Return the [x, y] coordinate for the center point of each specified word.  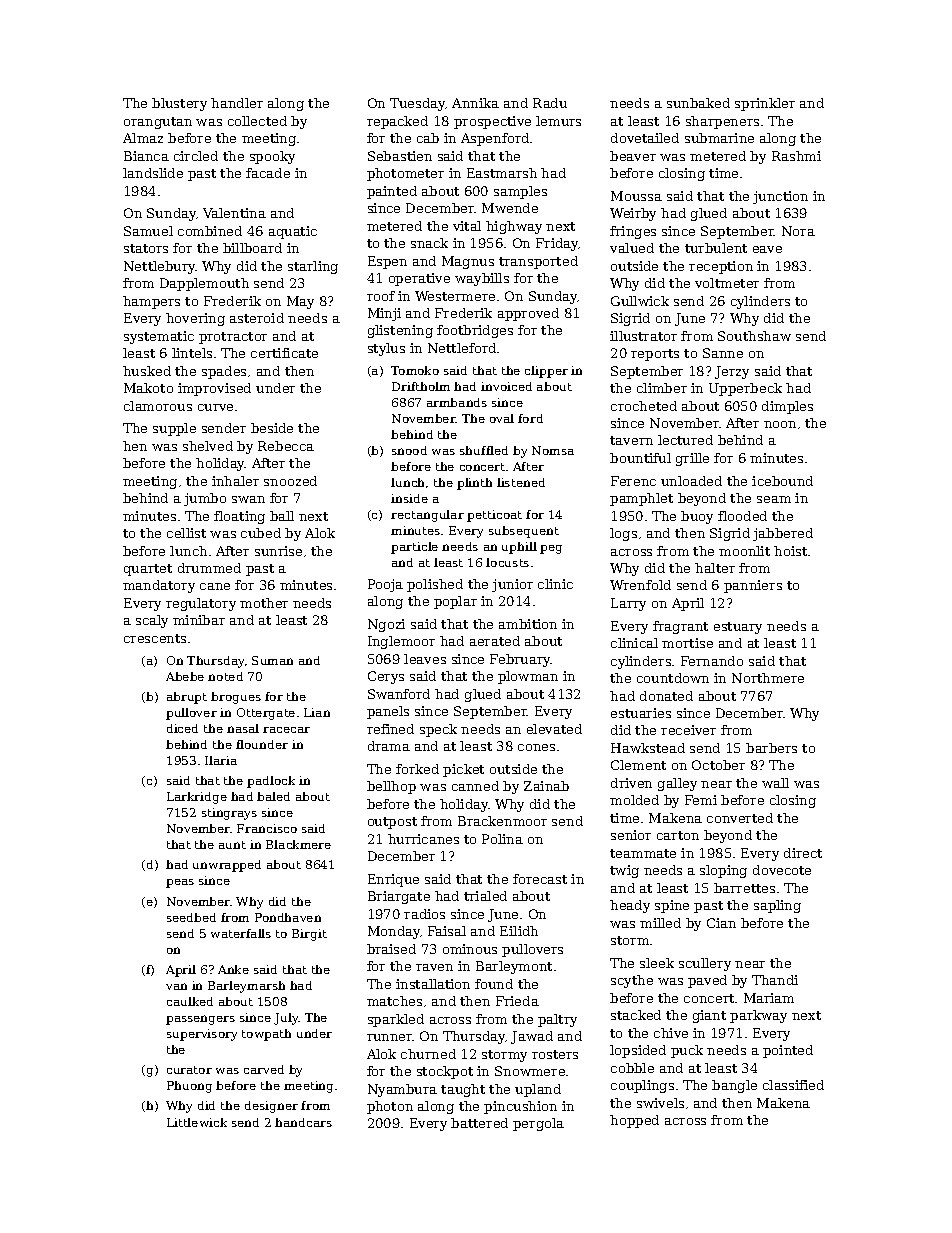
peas [180, 883]
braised [391, 949]
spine [672, 906]
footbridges [475, 331]
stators [146, 248]
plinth [474, 484]
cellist [186, 533]
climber [662, 388]
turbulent [716, 248]
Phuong [189, 1087]
